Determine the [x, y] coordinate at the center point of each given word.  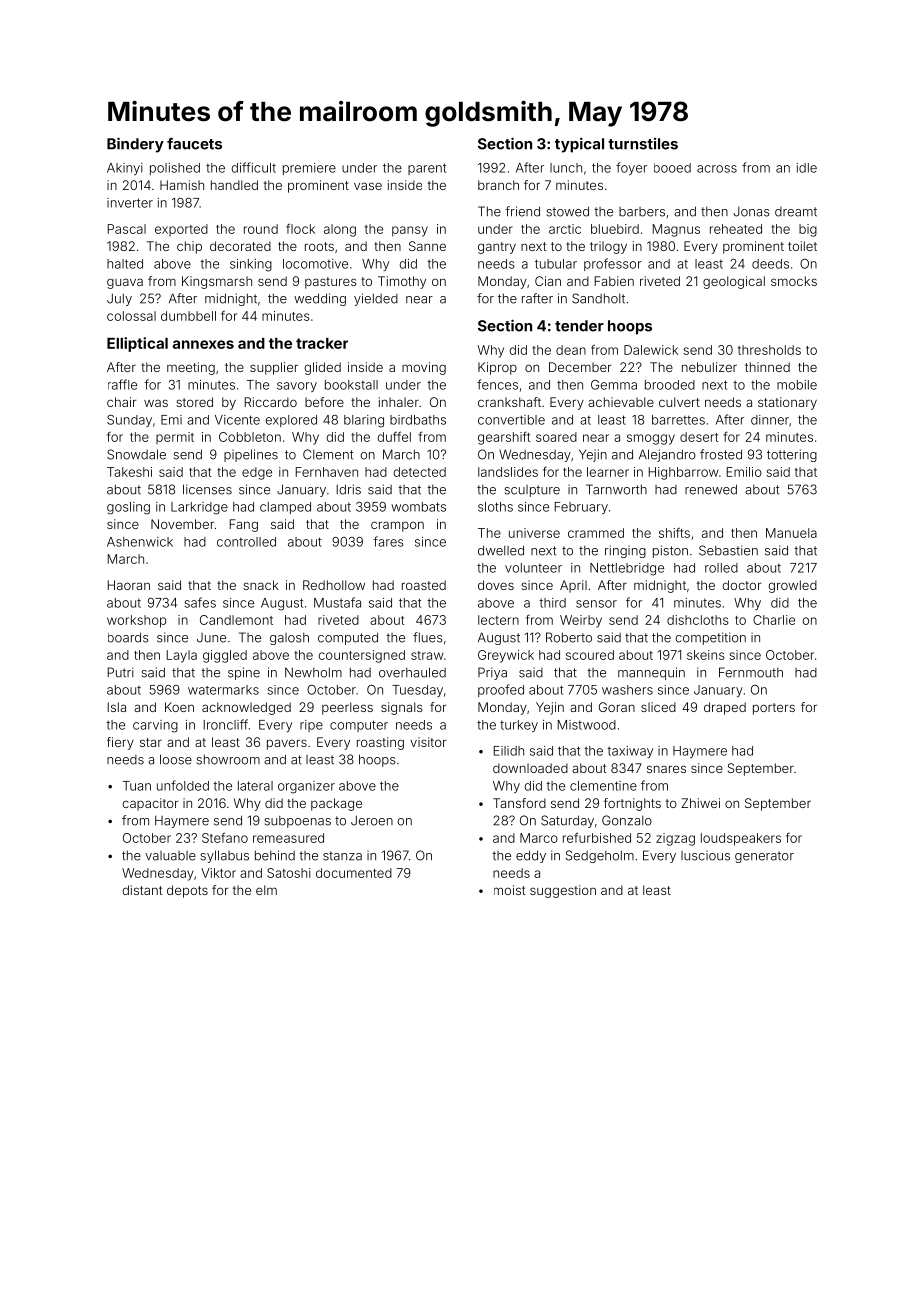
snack [261, 585]
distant [142, 890]
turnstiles [643, 144]
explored [291, 421]
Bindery [135, 145]
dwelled [501, 550]
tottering [792, 455]
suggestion [563, 891]
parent [427, 169]
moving [424, 368]
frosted [721, 454]
